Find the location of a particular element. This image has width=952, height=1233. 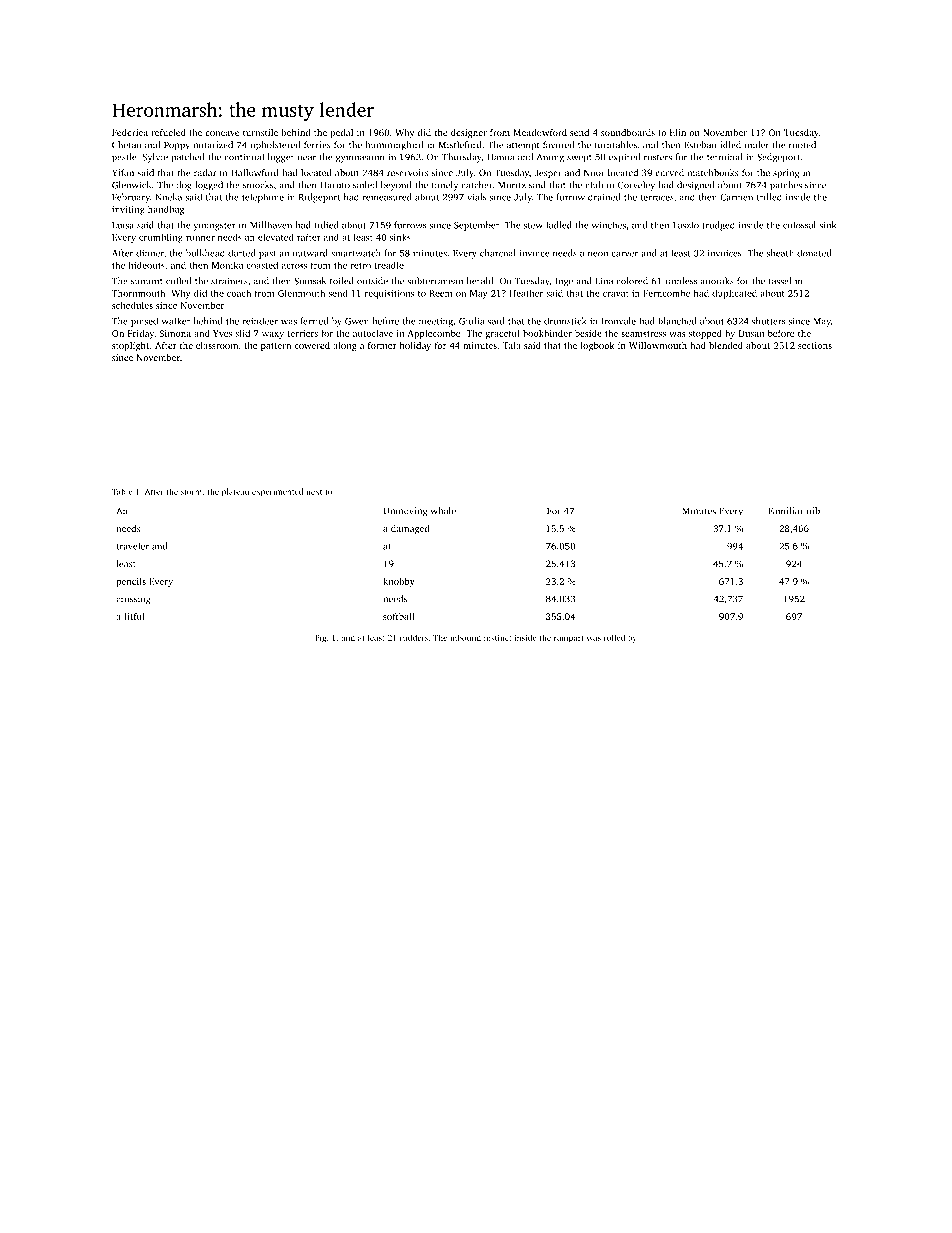

pattern is located at coordinates (276, 347).
